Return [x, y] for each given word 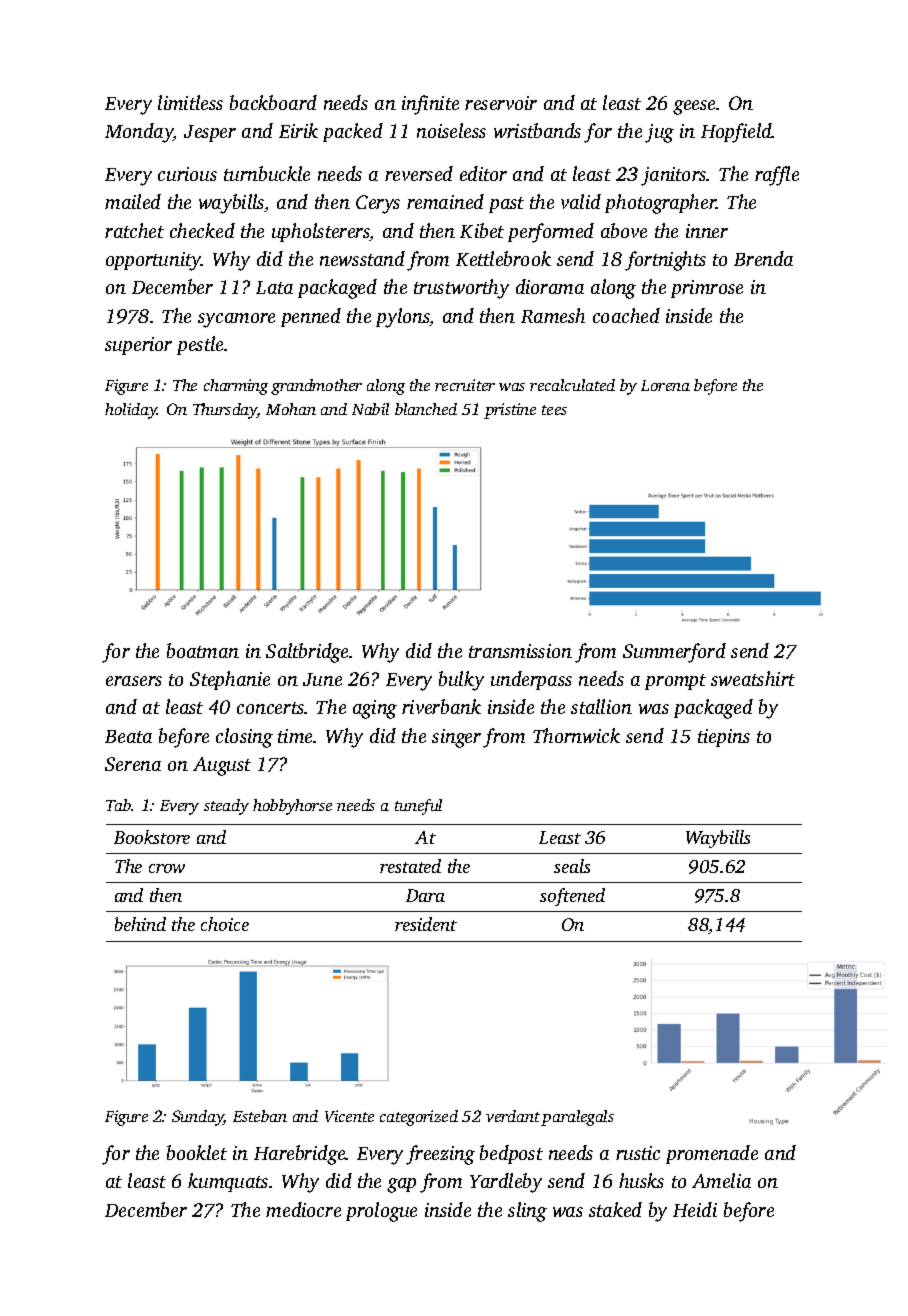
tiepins [724, 738]
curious [187, 174]
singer [456, 738]
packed [353, 132]
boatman [203, 650]
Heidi [695, 1209]
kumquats [228, 1182]
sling [527, 1212]
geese [695, 107]
